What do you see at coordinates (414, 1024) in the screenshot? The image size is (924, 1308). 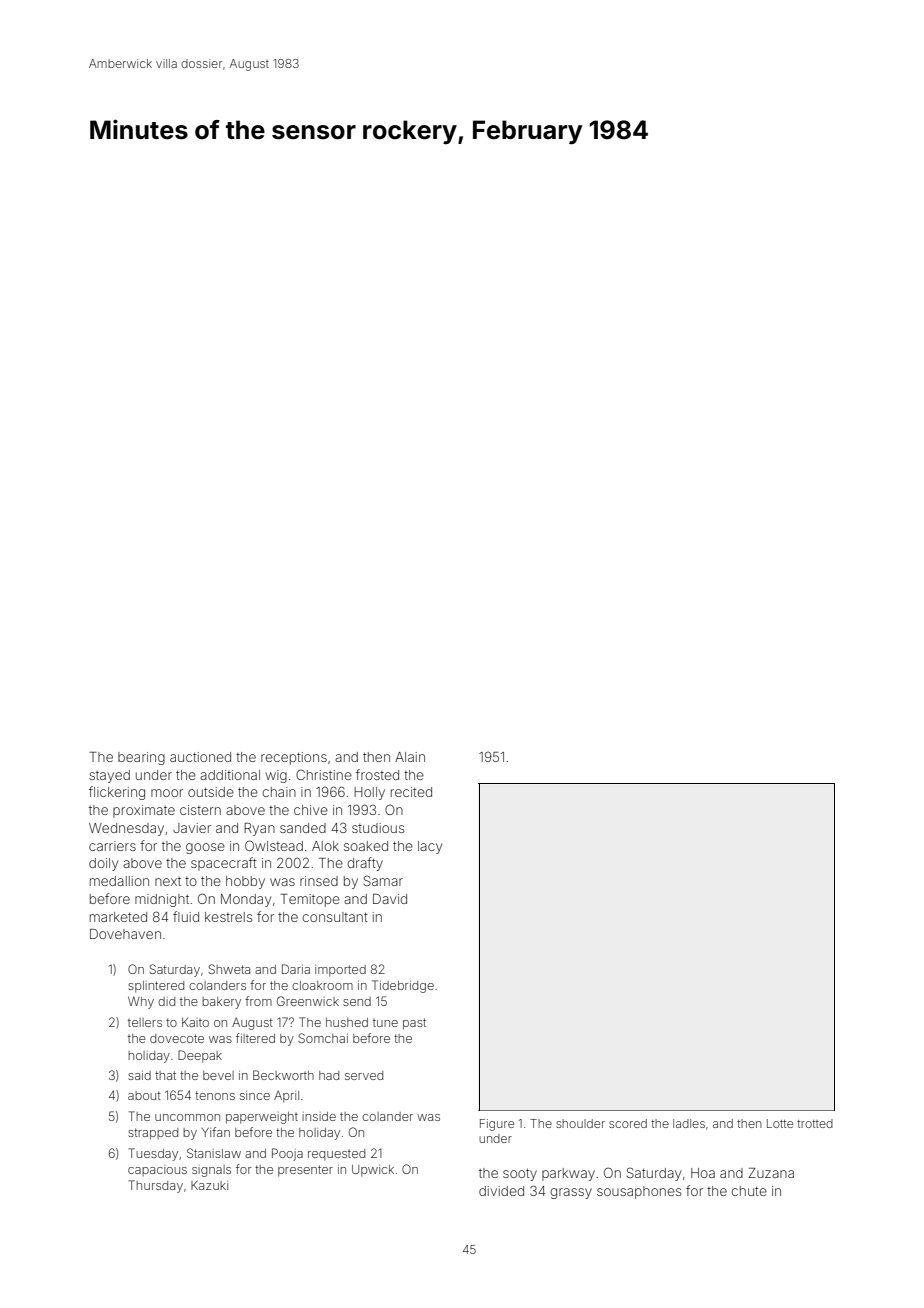 I see `past` at bounding box center [414, 1024].
